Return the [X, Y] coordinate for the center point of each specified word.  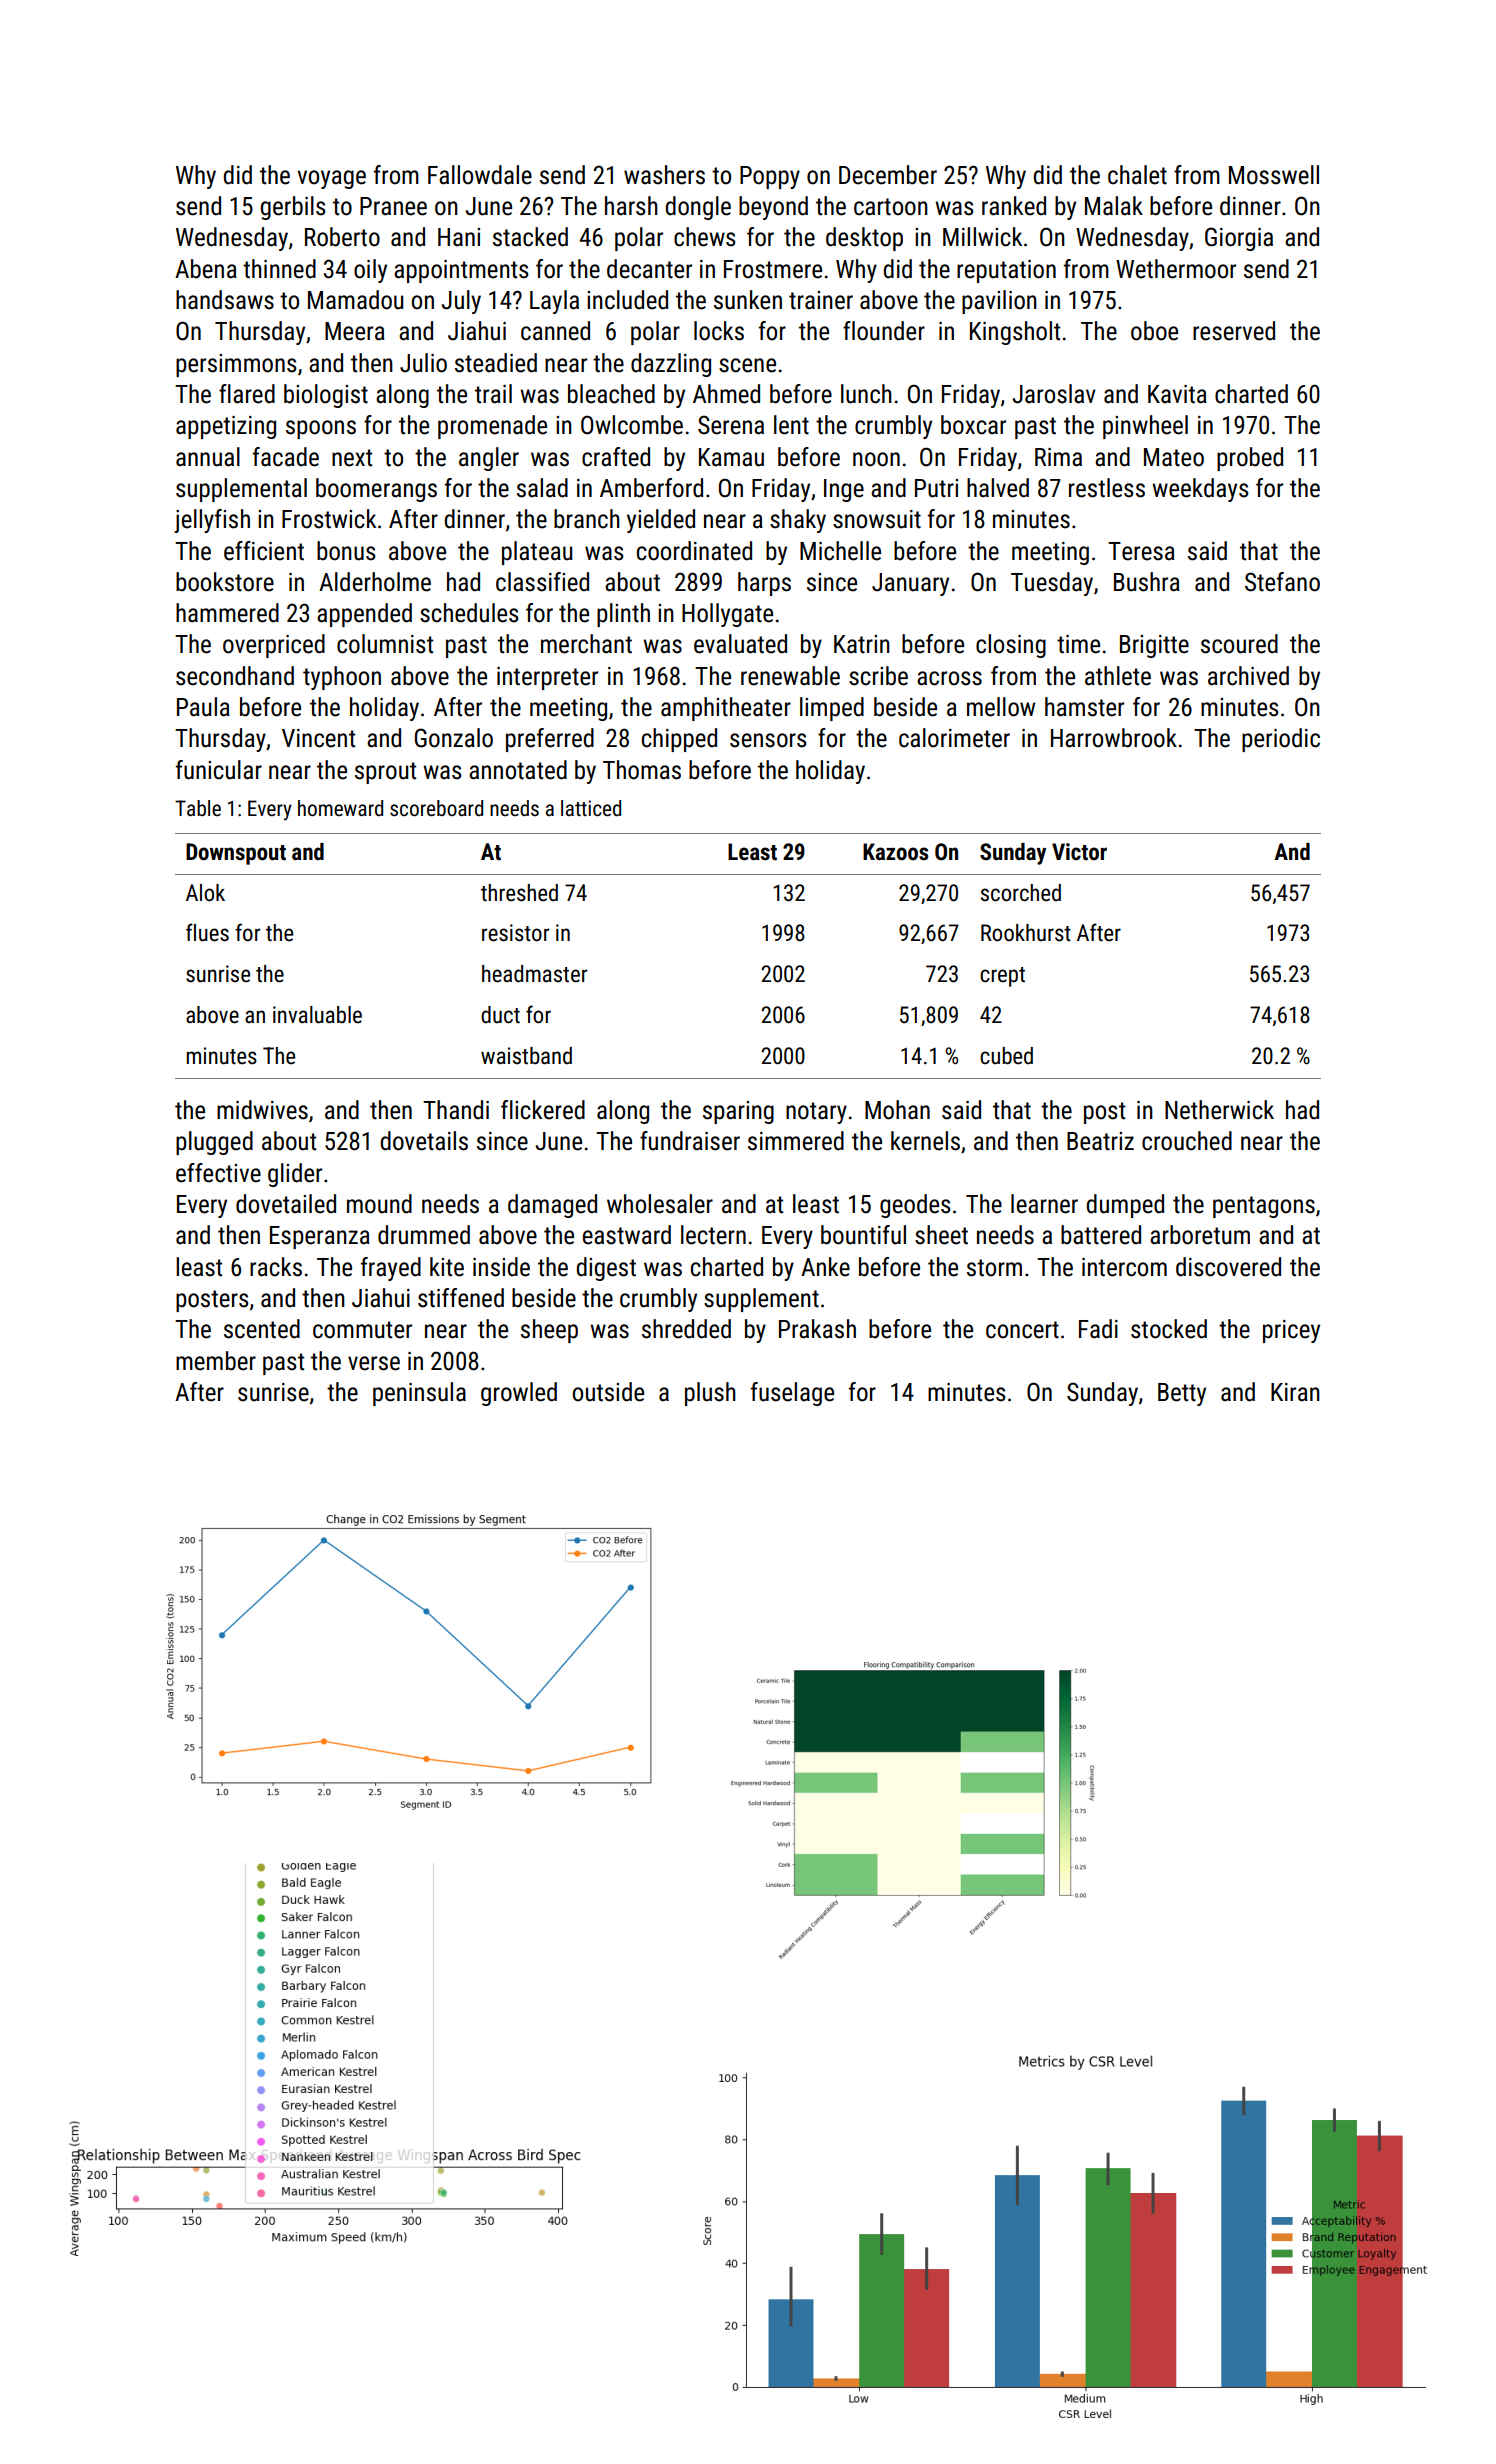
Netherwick [1219, 1110]
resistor [515, 933]
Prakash [817, 1329]
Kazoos [896, 852]
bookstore [225, 582]
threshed [519, 893]
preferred [550, 740]
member [216, 1361]
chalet [1137, 175]
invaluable [317, 1015]
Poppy [770, 177]
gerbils [293, 208]
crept [1002, 977]
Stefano [1282, 582]
